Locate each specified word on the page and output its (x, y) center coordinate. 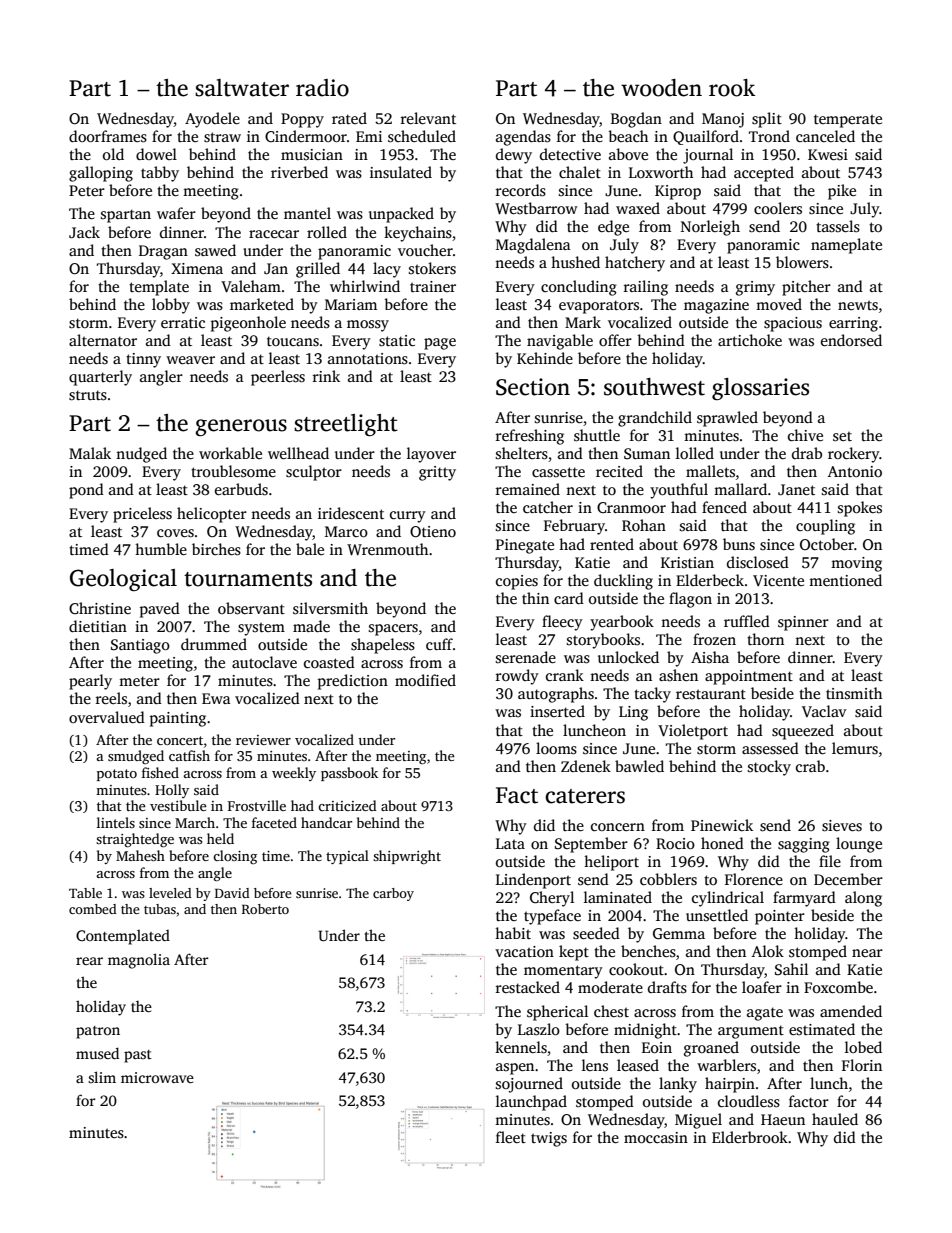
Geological (123, 580)
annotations (368, 359)
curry (408, 517)
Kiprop (678, 192)
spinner (803, 623)
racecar (274, 234)
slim (102, 1077)
